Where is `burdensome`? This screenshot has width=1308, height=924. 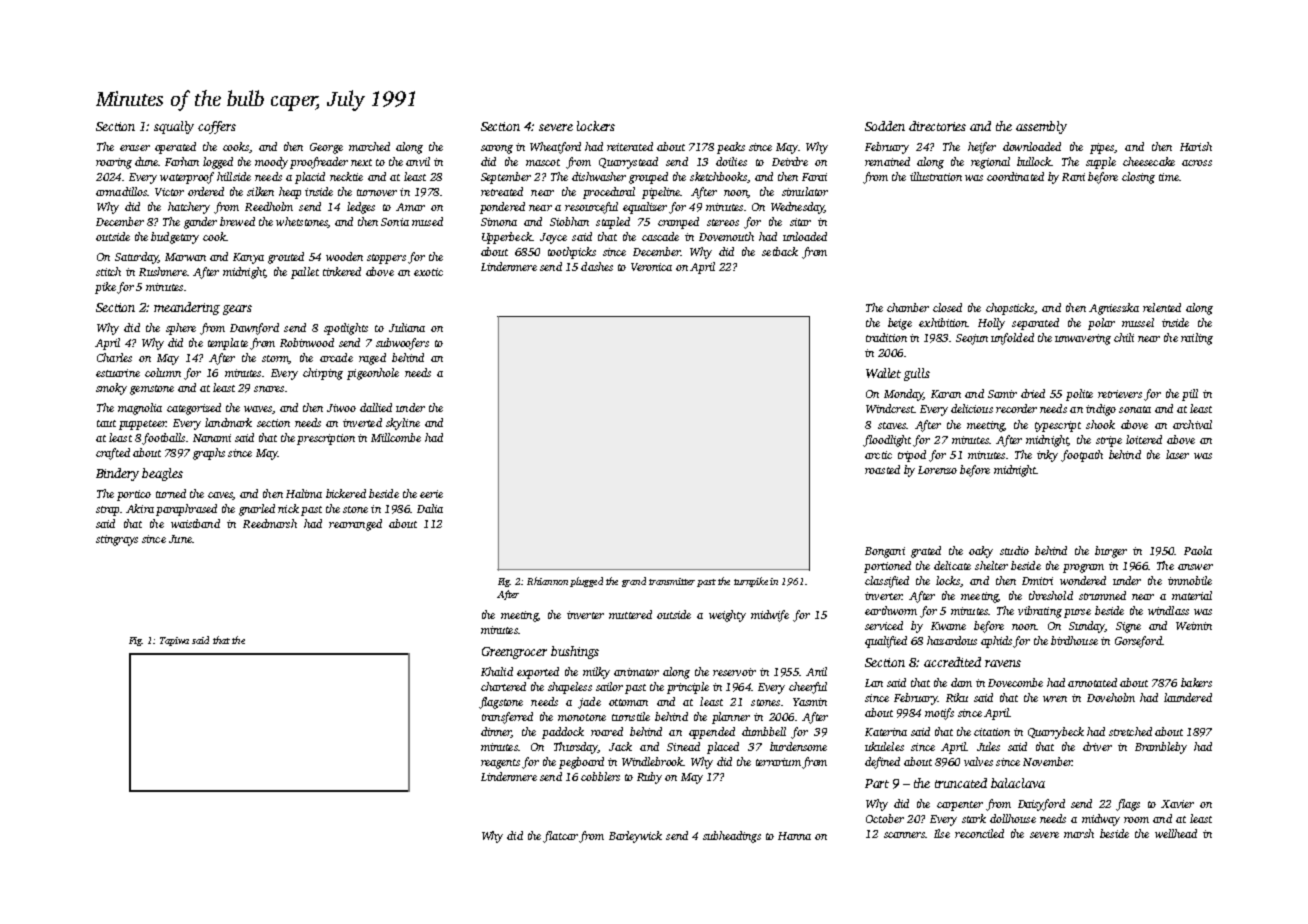 burdensome is located at coordinates (798, 746).
